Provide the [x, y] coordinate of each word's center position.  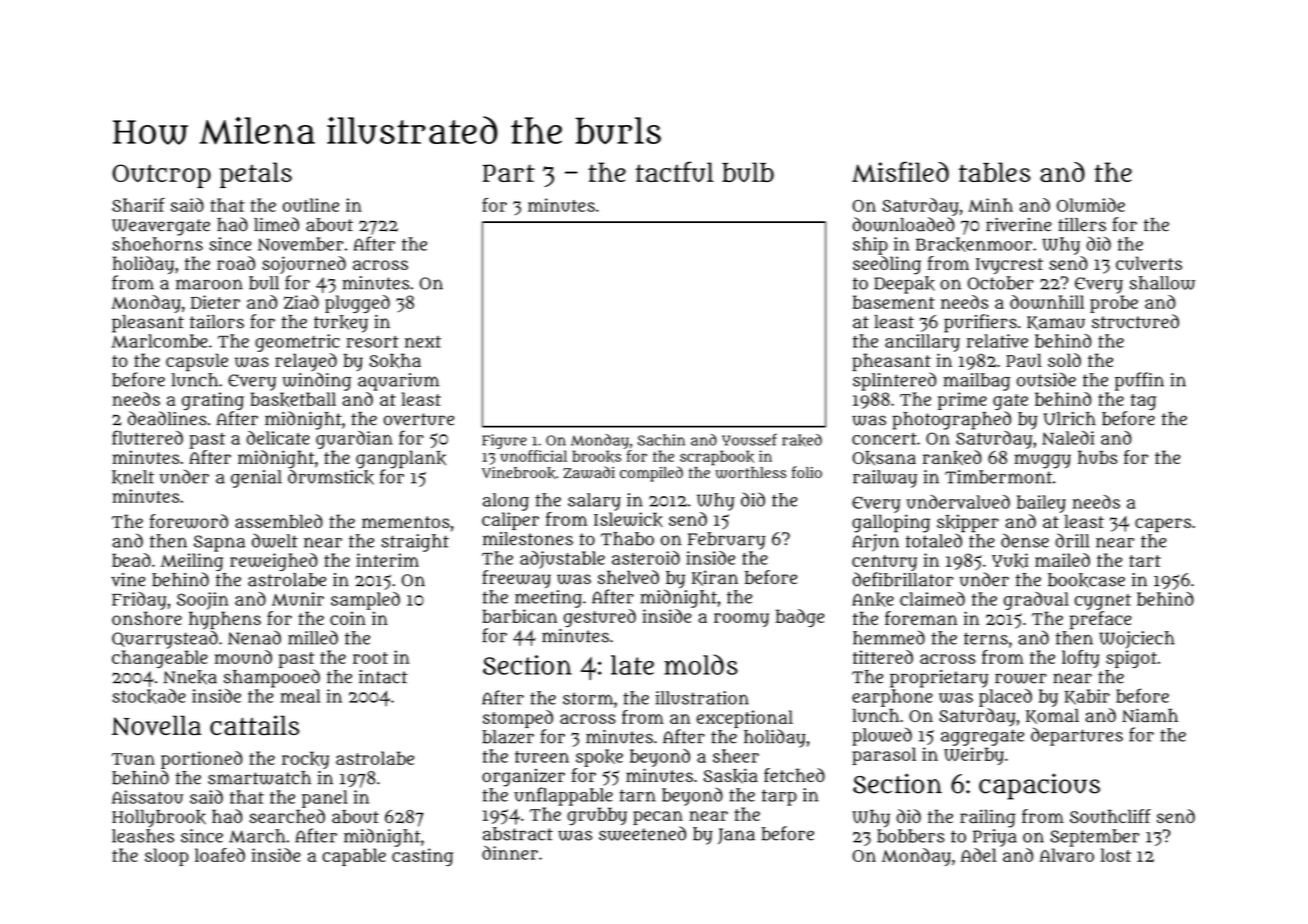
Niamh [1150, 715]
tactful [675, 171]
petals [256, 175]
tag [1143, 402]
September [1094, 838]
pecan [658, 818]
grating [213, 401]
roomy [741, 620]
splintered [894, 381]
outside [1046, 379]
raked [802, 440]
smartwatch [259, 778]
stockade [149, 696]
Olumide [1091, 205]
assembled [279, 521]
